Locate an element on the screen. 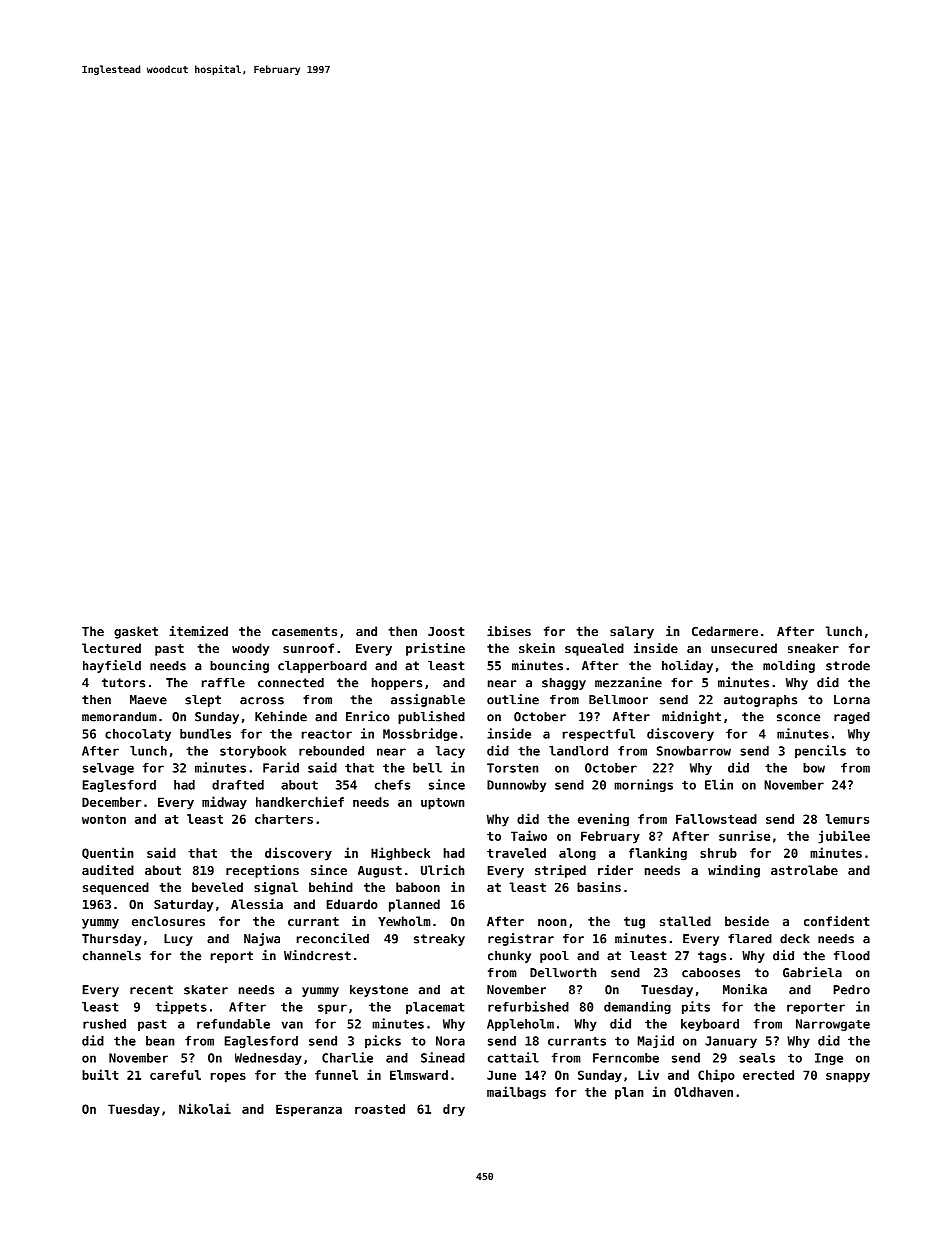  mornings is located at coordinates (643, 785).
